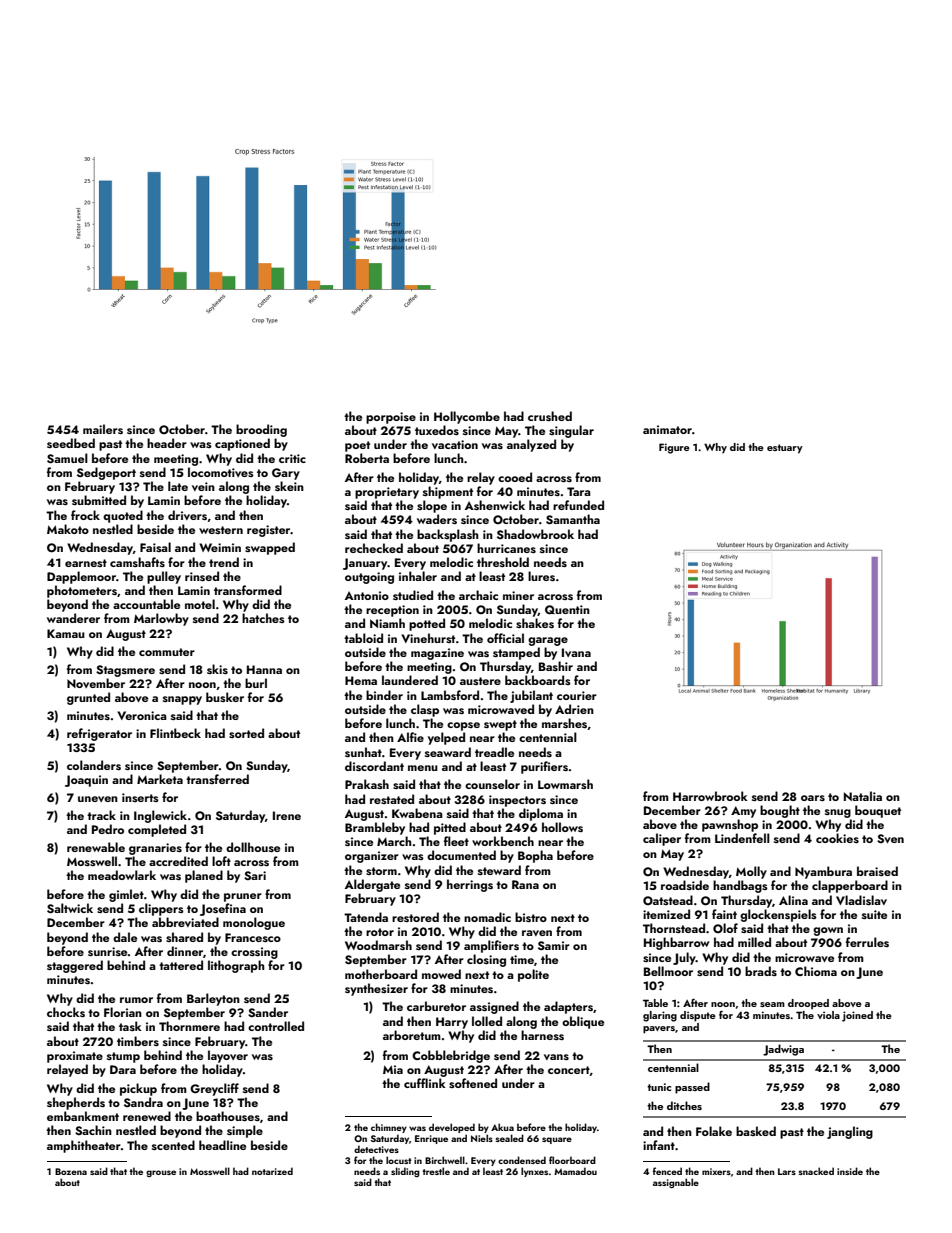  What do you see at coordinates (161, 1173) in the screenshot?
I see `grouse` at bounding box center [161, 1173].
